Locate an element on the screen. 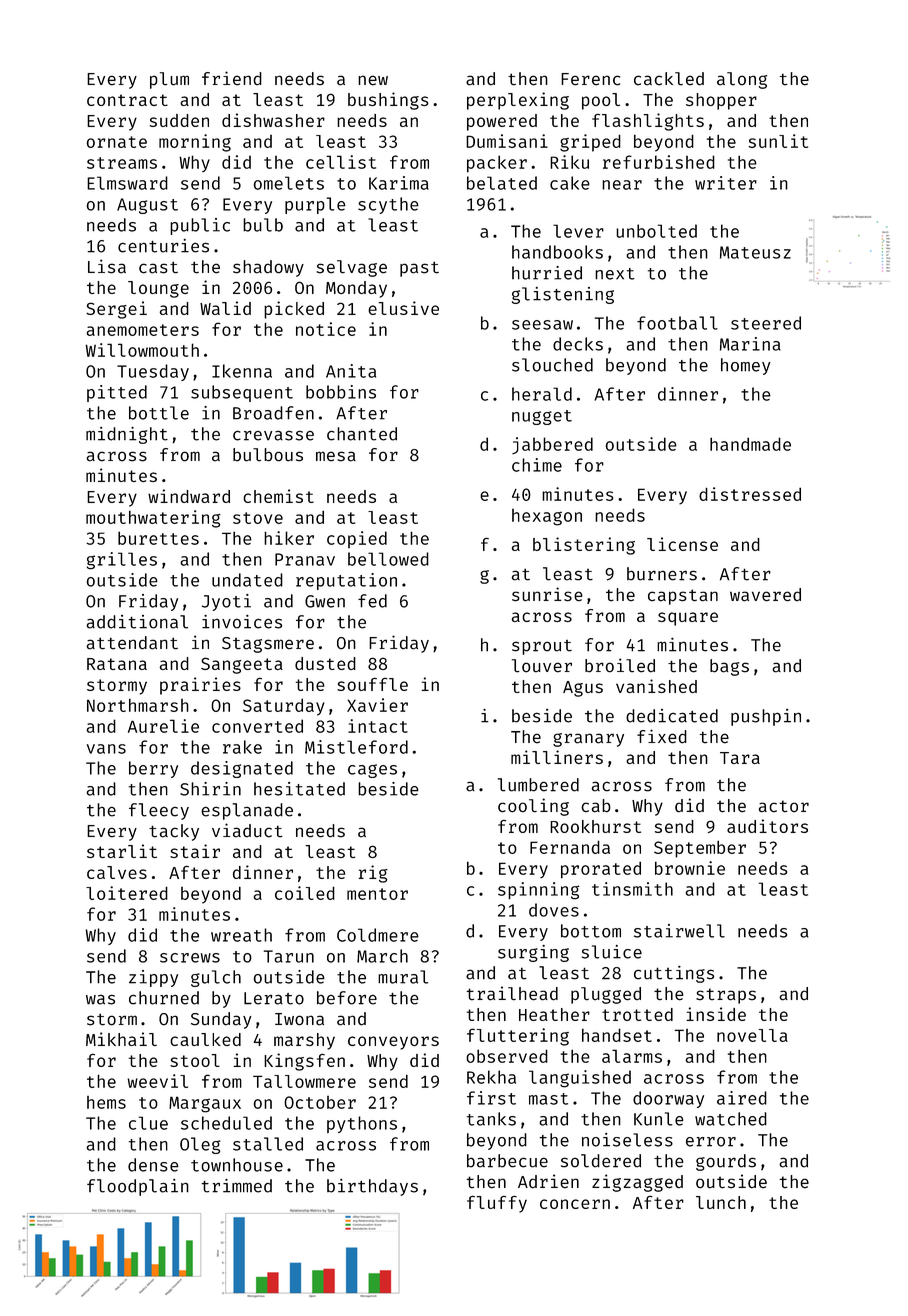 The height and width of the screenshot is (1316, 908). trimmed is located at coordinates (236, 1186).
